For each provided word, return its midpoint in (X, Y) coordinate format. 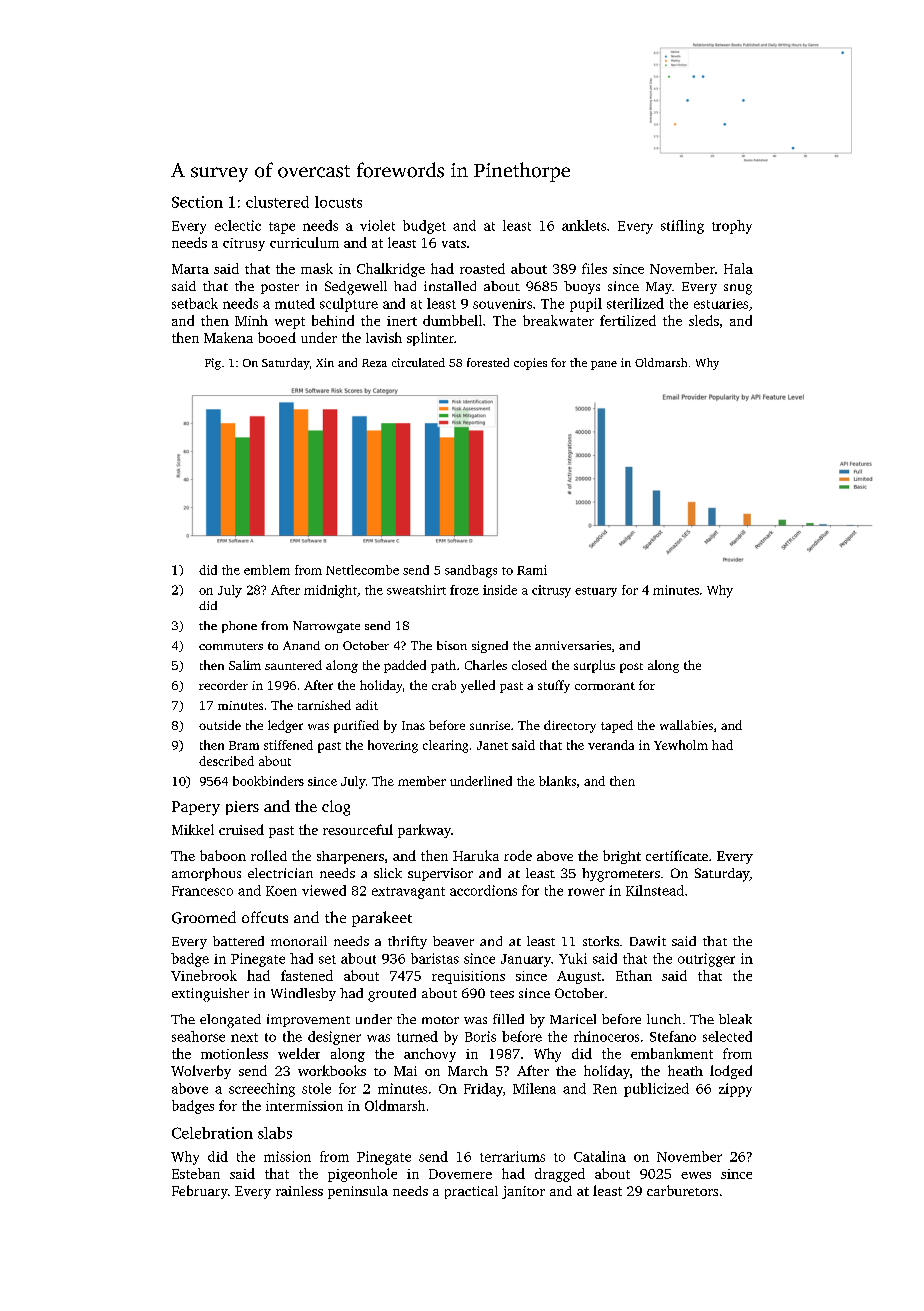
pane (604, 365)
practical (471, 1192)
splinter (430, 339)
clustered (277, 202)
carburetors (682, 1190)
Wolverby (201, 1072)
